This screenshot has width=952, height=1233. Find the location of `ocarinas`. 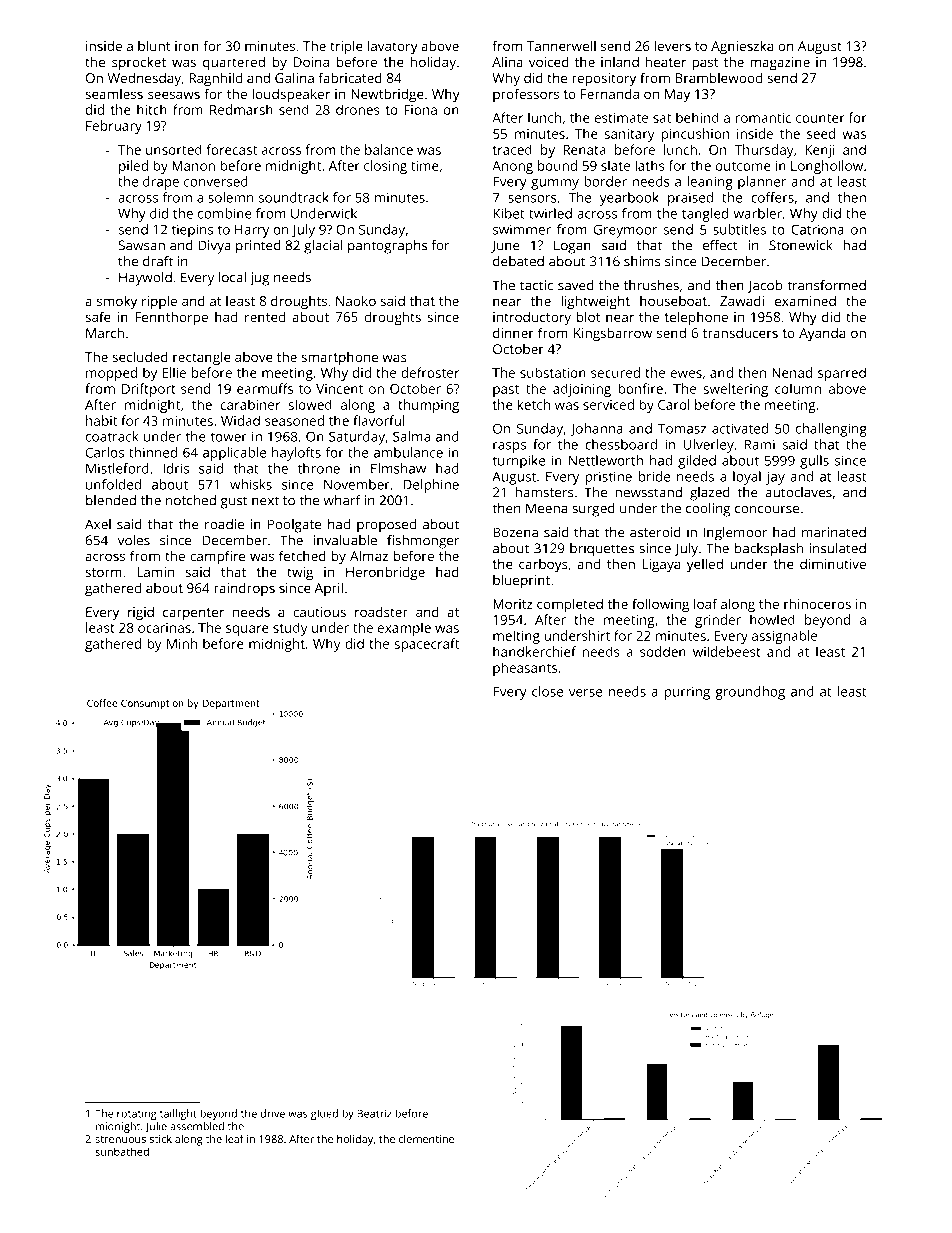

ocarinas is located at coordinates (164, 628).
